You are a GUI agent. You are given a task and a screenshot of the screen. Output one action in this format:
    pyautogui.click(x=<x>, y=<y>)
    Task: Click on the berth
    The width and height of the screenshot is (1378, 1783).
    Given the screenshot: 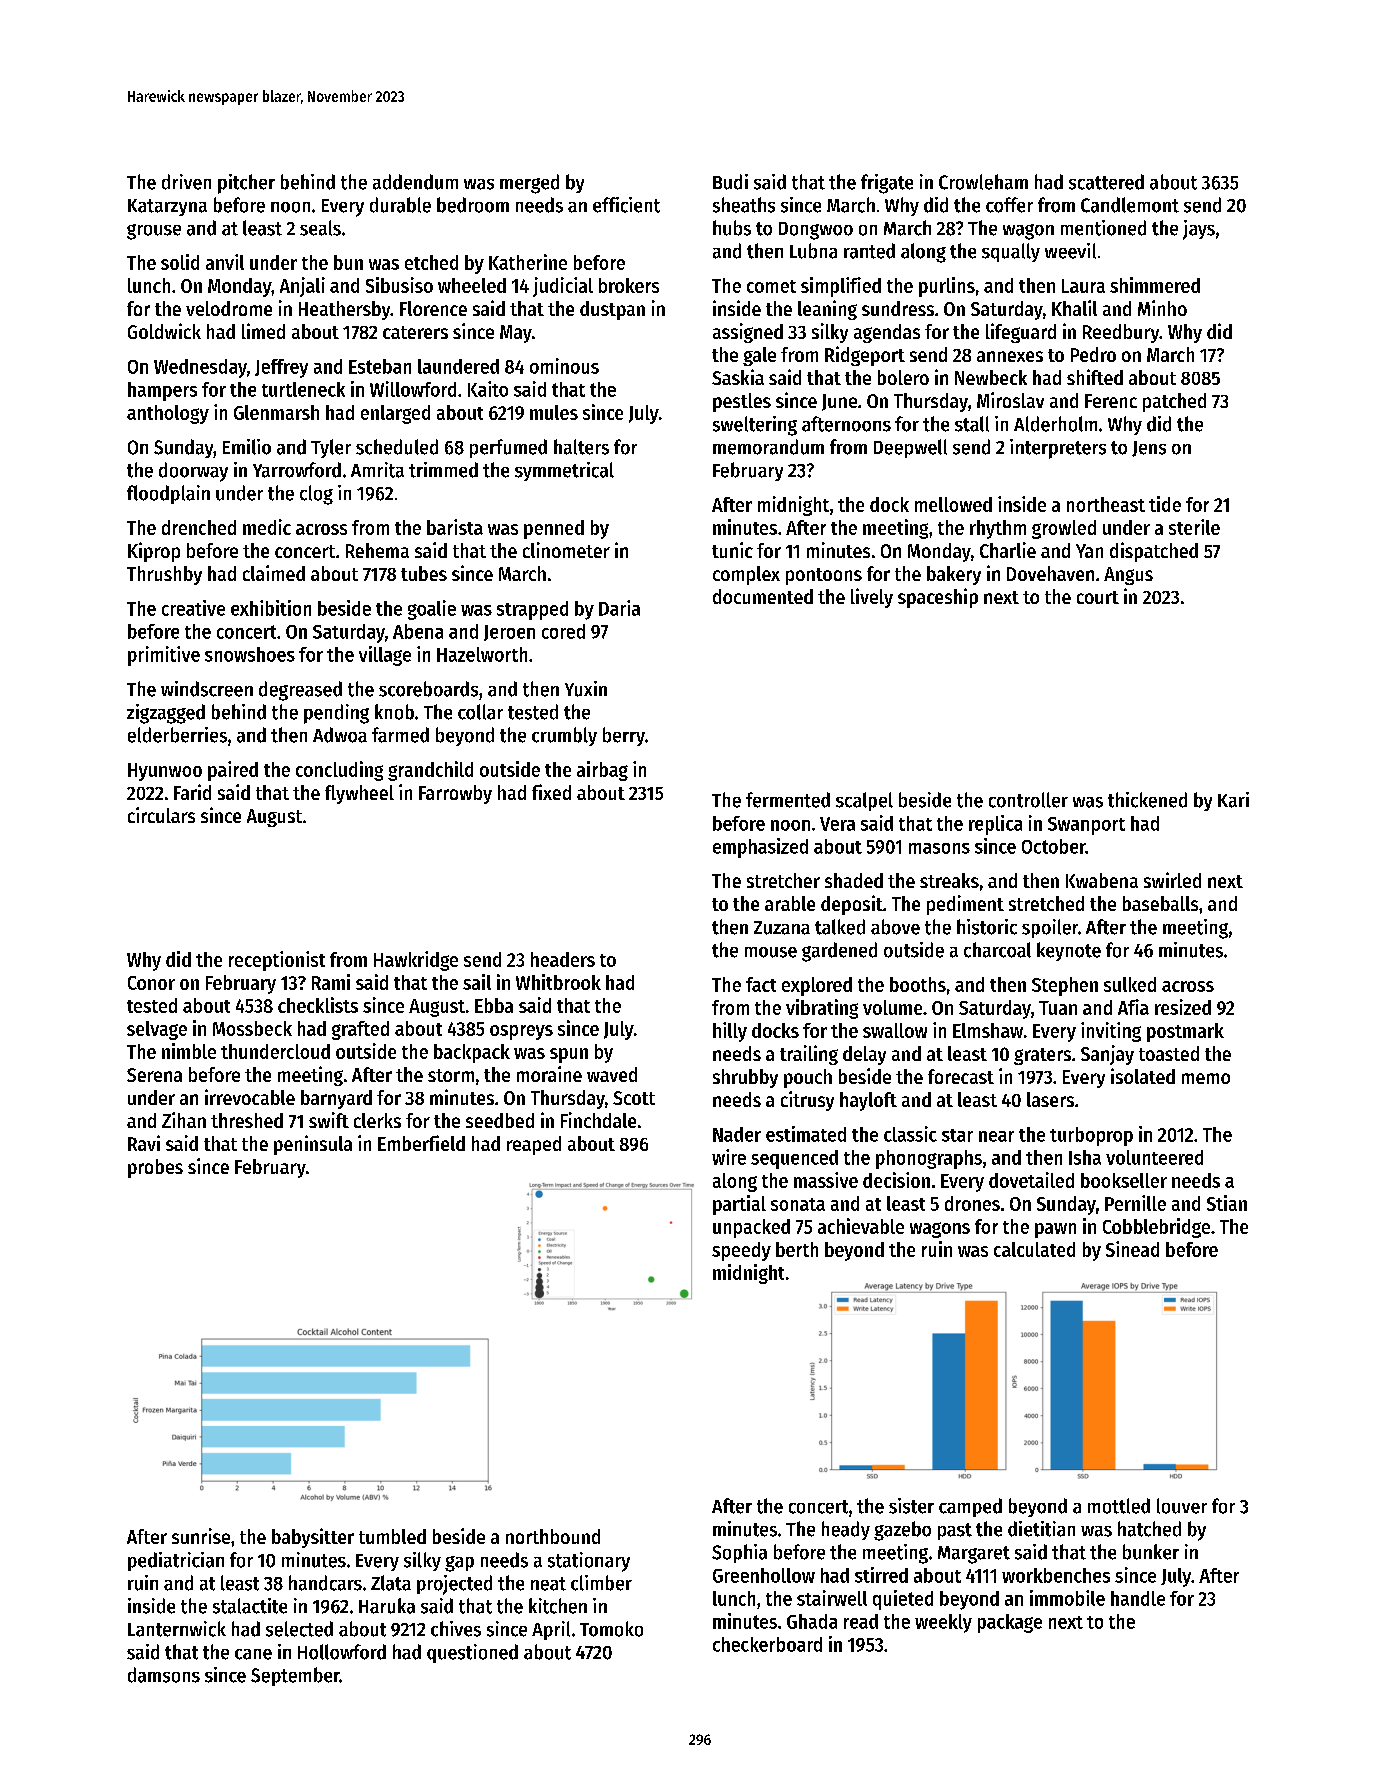 What is the action you would take?
    pyautogui.click(x=797, y=1249)
